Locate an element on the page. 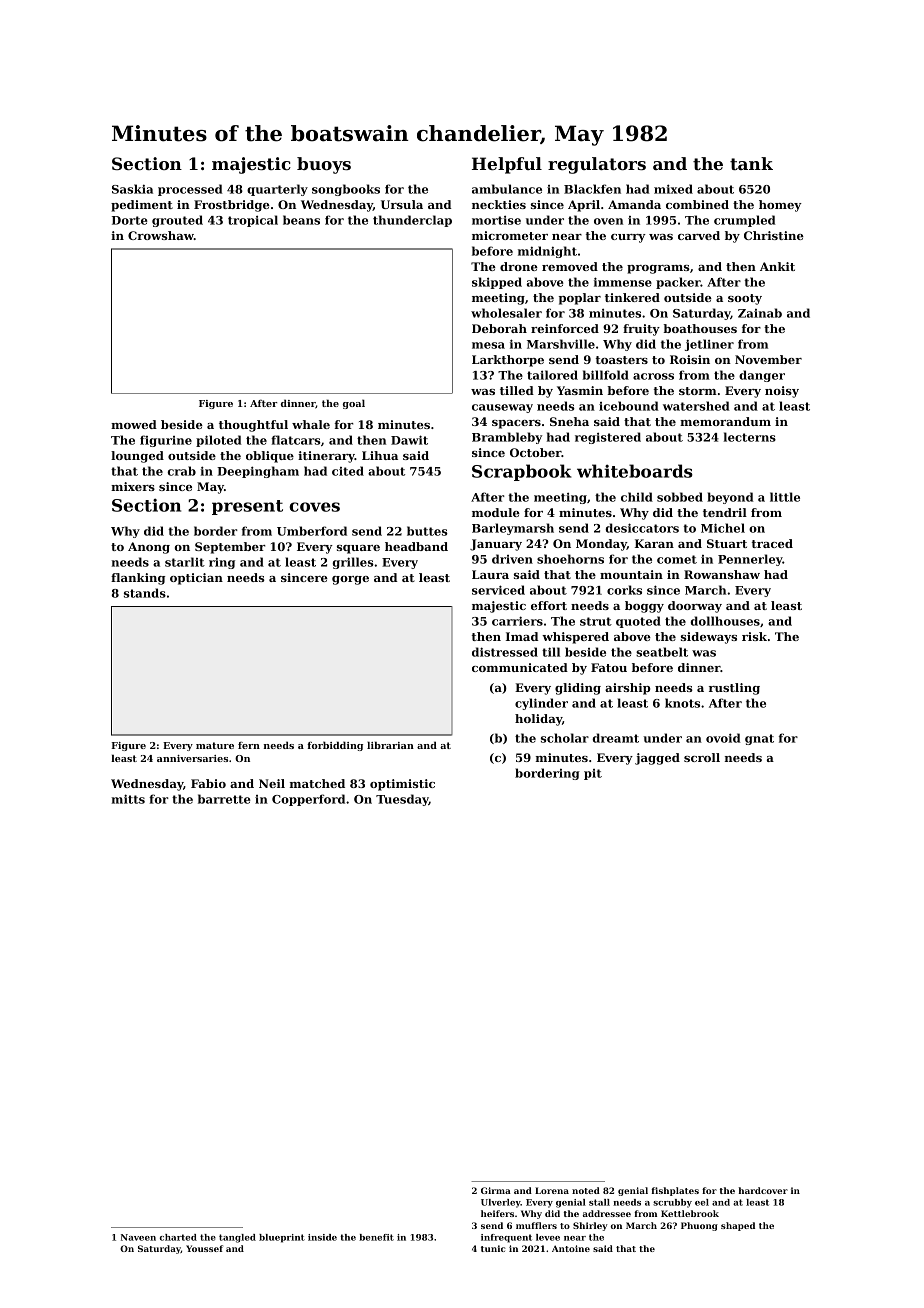 The height and width of the page is (1308, 924). Copperford is located at coordinates (308, 800).
